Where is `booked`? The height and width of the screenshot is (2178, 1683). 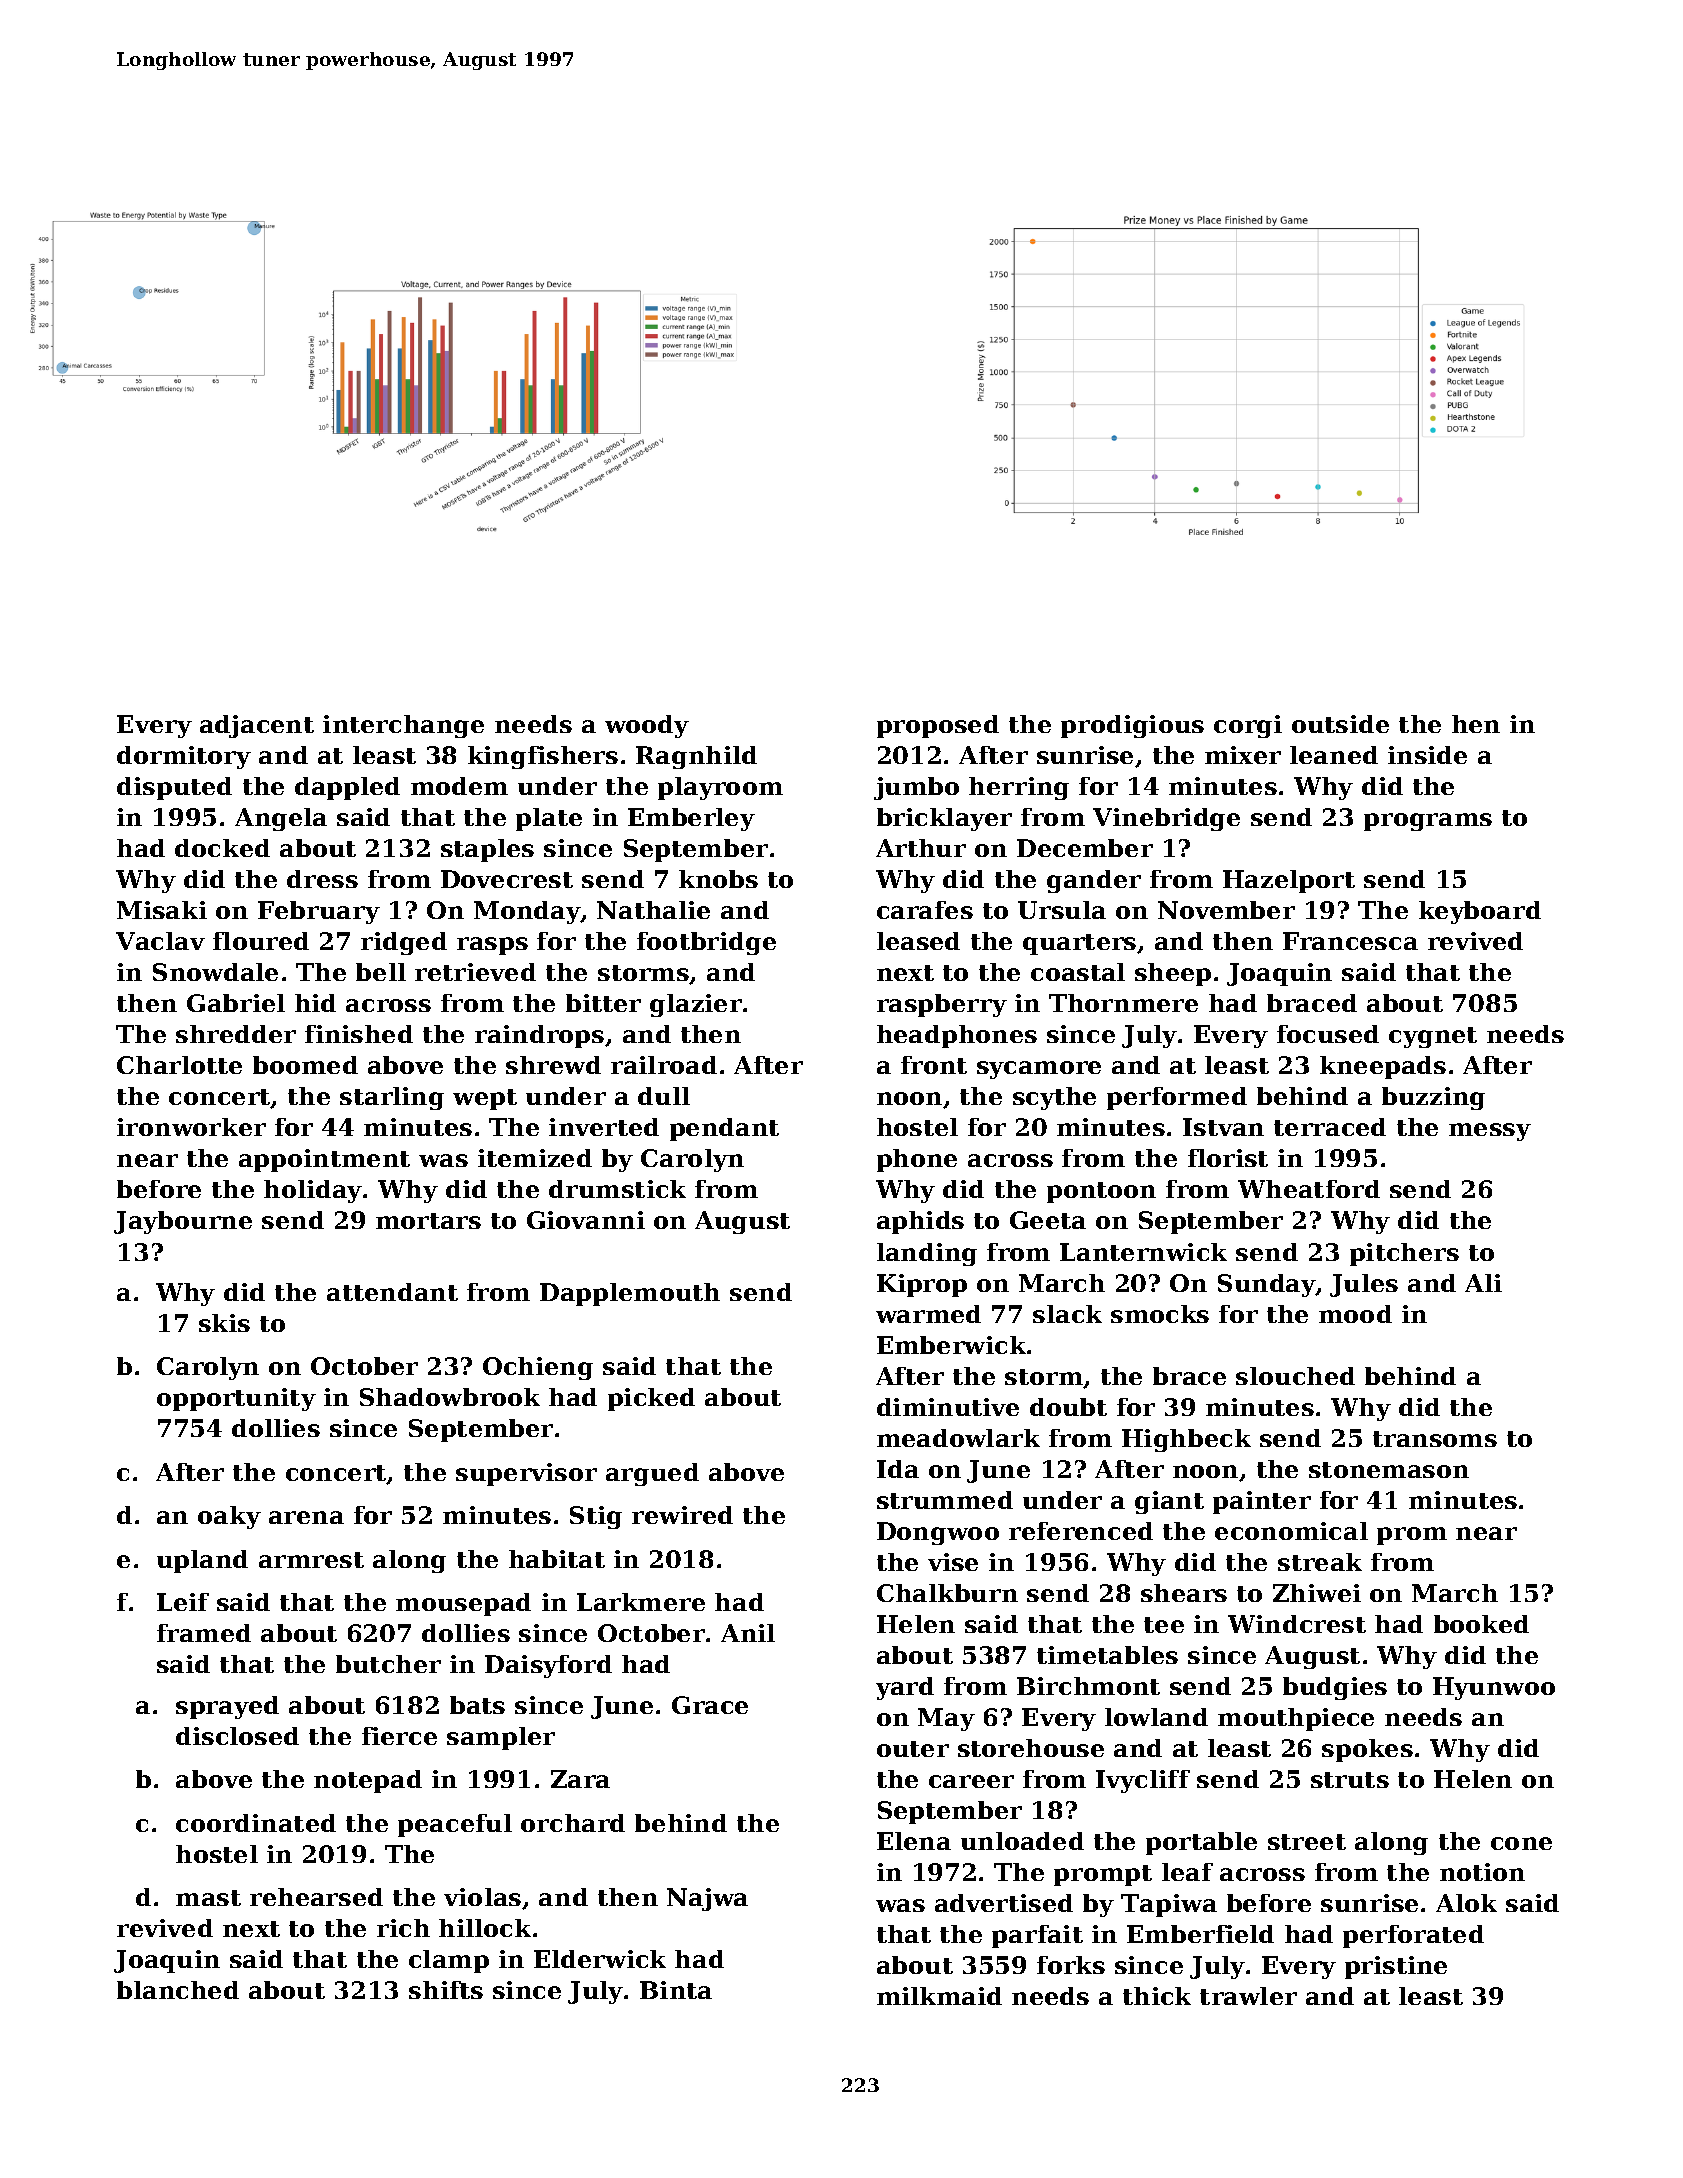
booked is located at coordinates (1481, 1624).
